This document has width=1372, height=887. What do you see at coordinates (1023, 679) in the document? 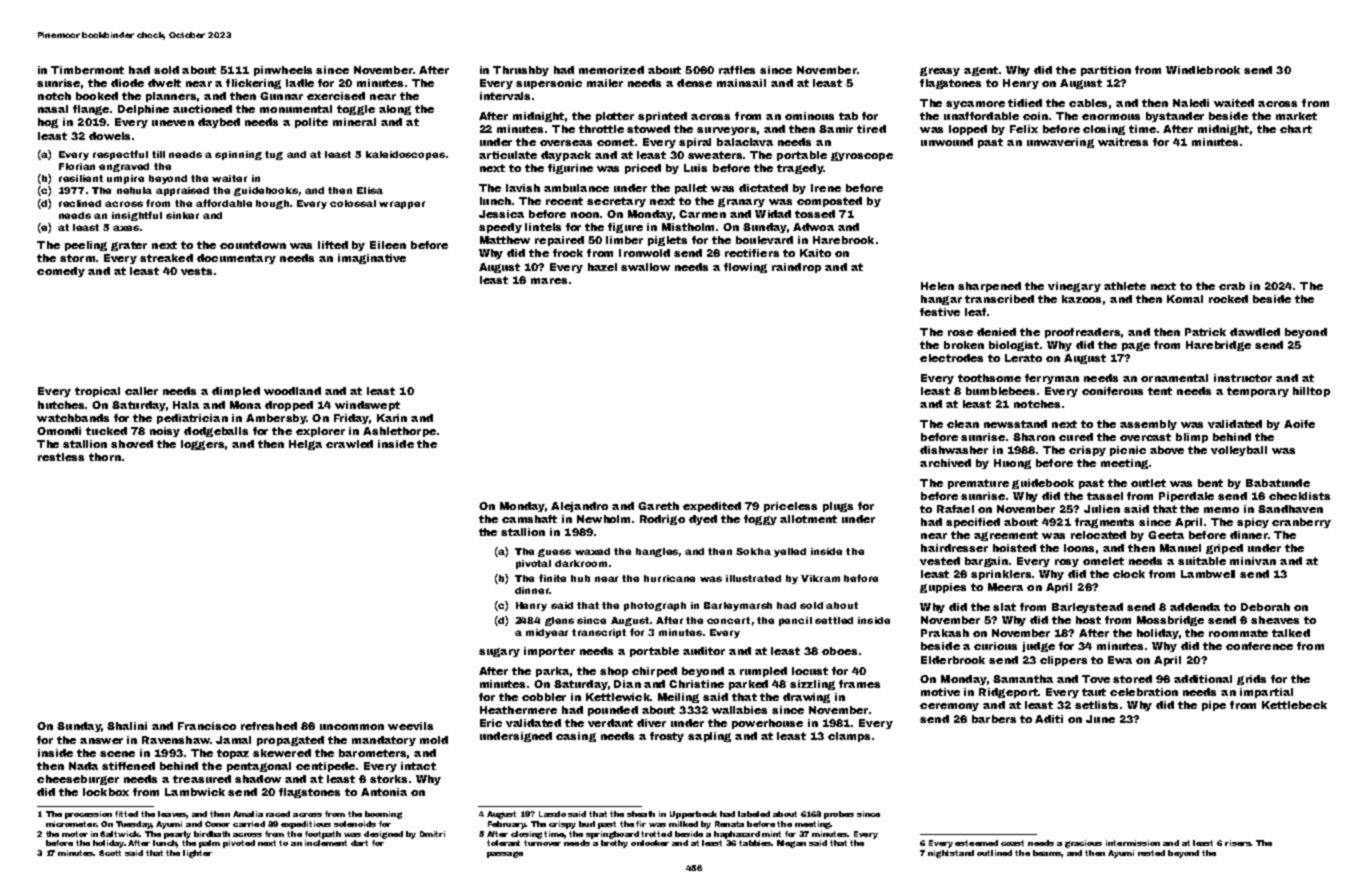
I see `Samantha` at bounding box center [1023, 679].
